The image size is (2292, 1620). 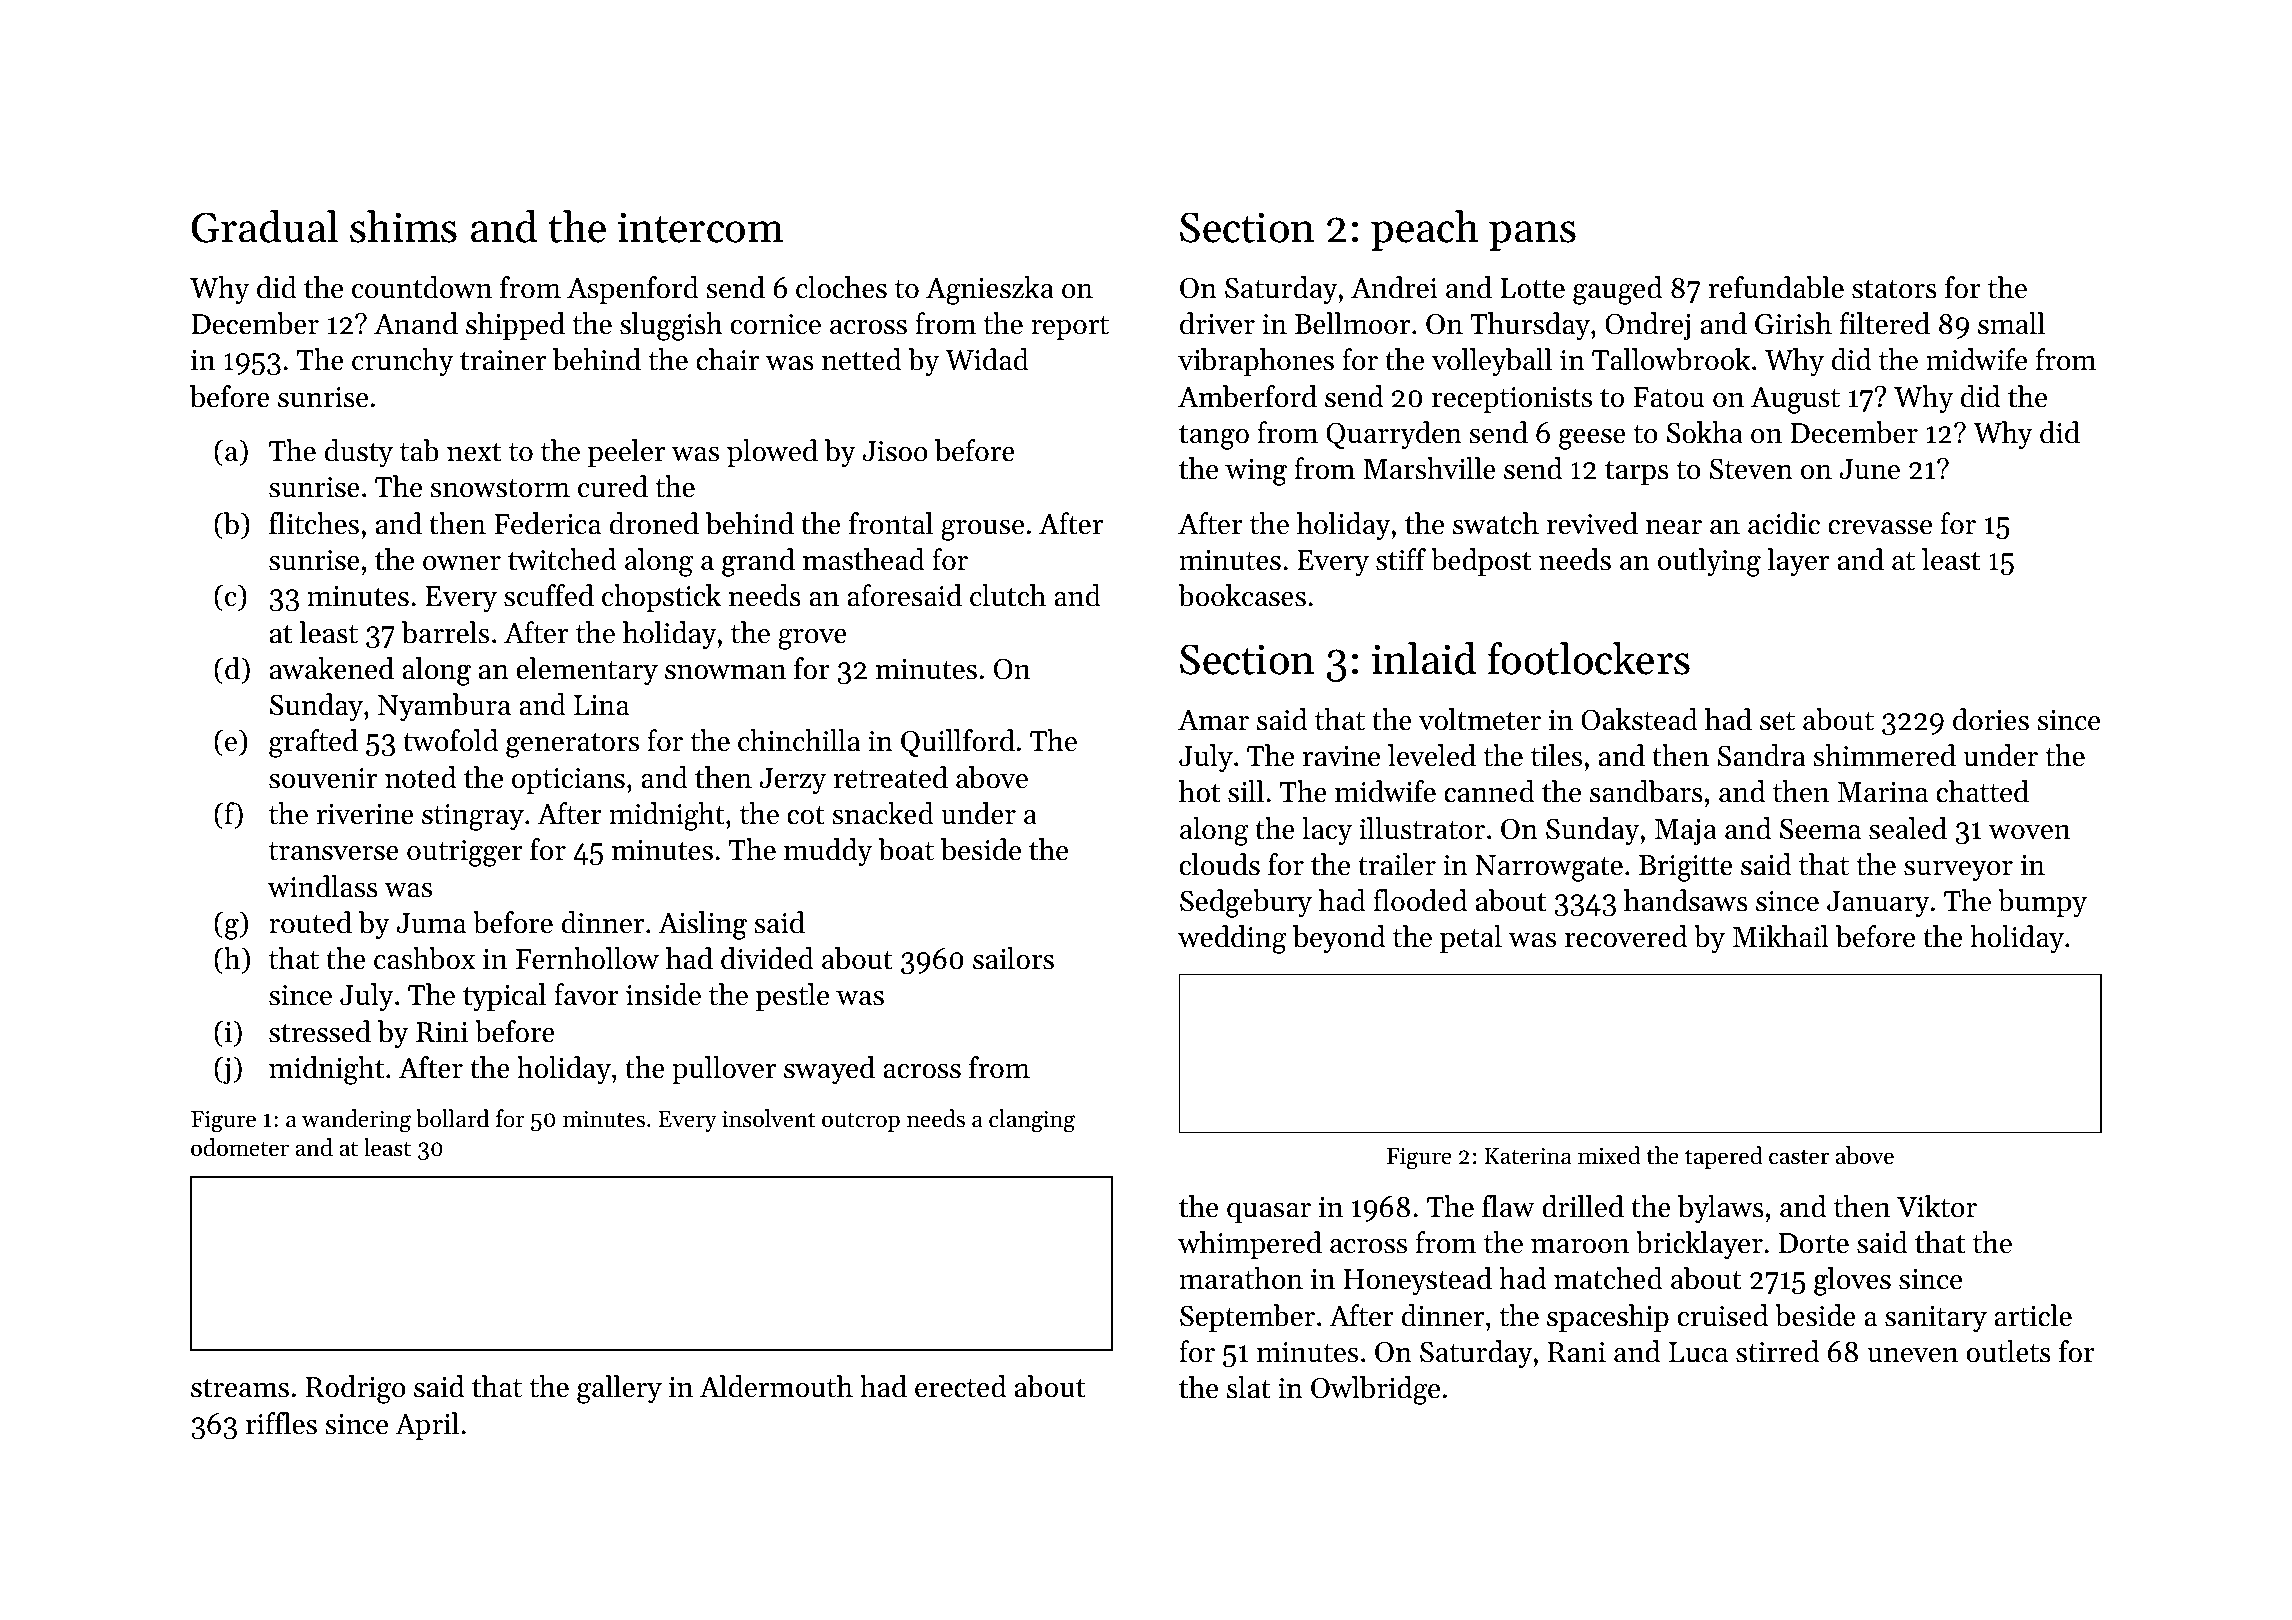 I want to click on stators, so click(x=1894, y=289).
